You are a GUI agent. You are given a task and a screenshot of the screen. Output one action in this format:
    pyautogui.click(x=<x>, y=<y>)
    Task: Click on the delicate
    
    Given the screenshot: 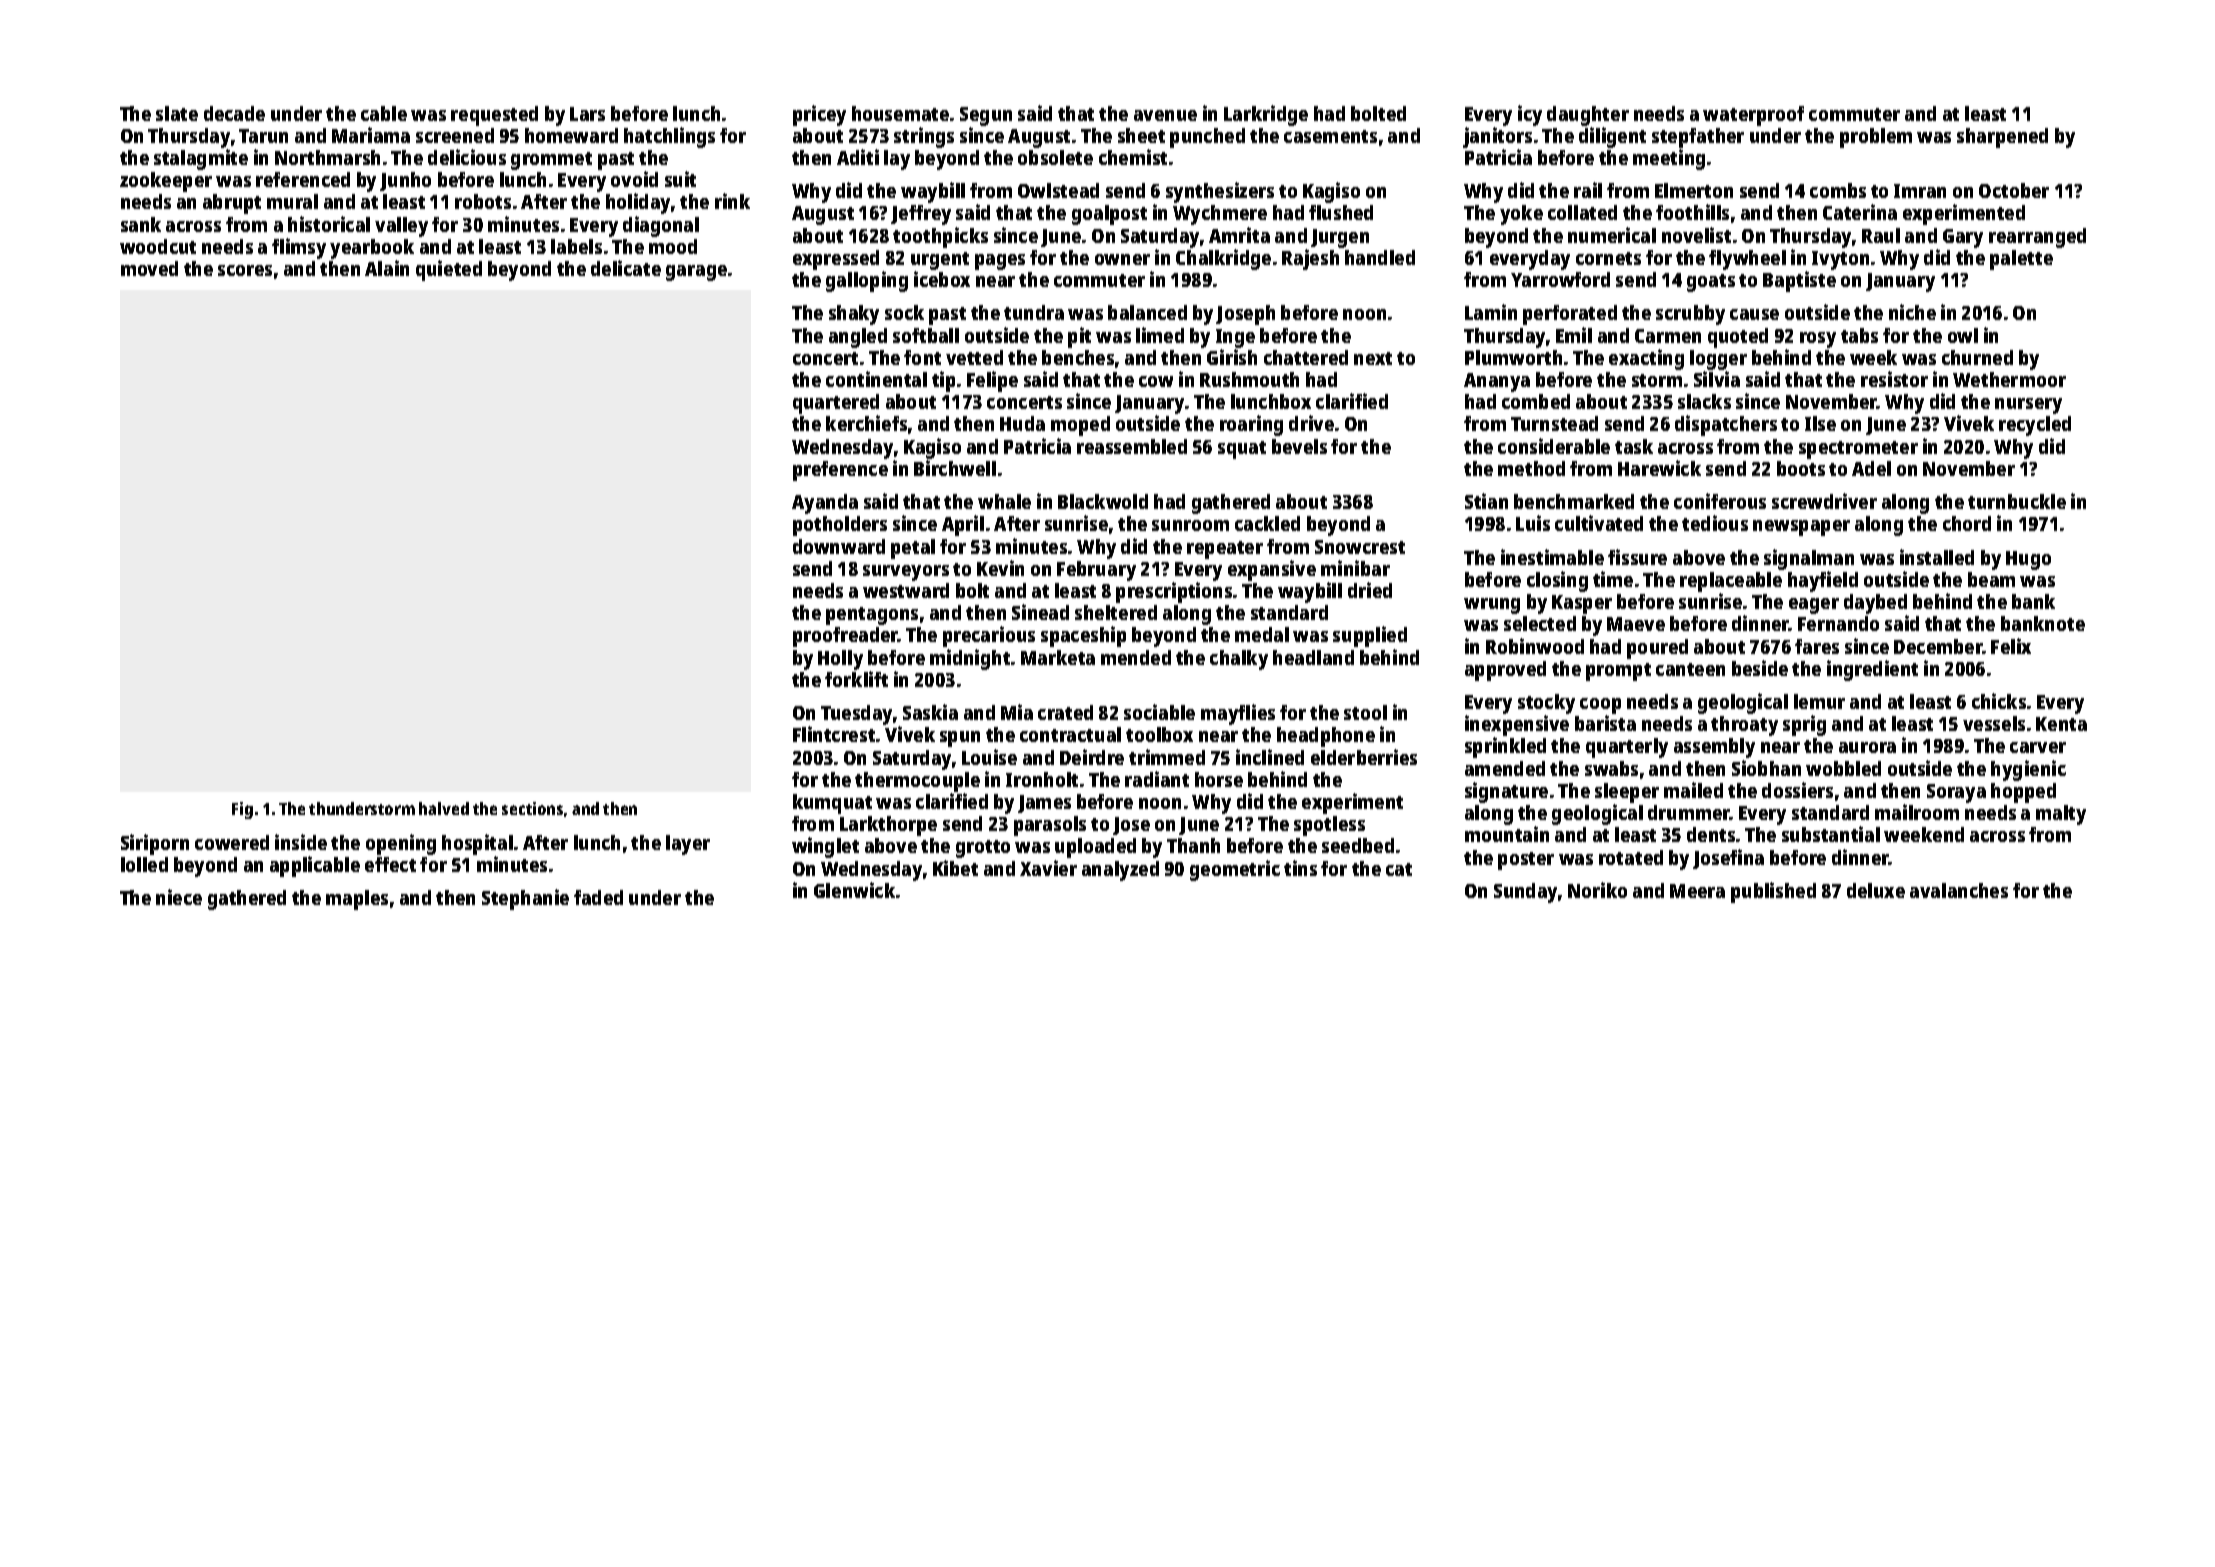 What is the action you would take?
    pyautogui.click(x=626, y=268)
